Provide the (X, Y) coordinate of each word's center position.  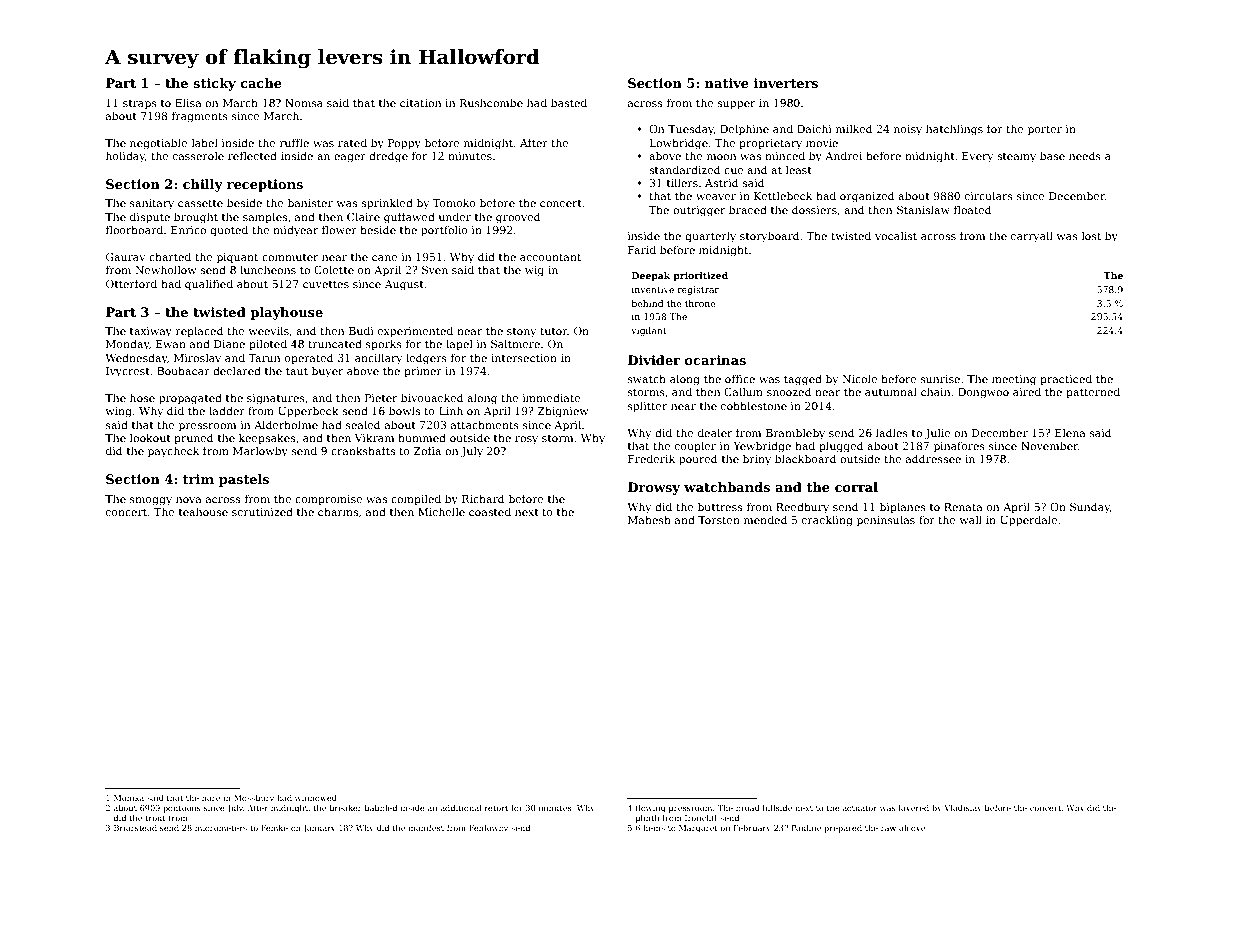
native (727, 83)
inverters (786, 83)
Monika (129, 797)
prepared (843, 828)
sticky (214, 84)
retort (496, 808)
